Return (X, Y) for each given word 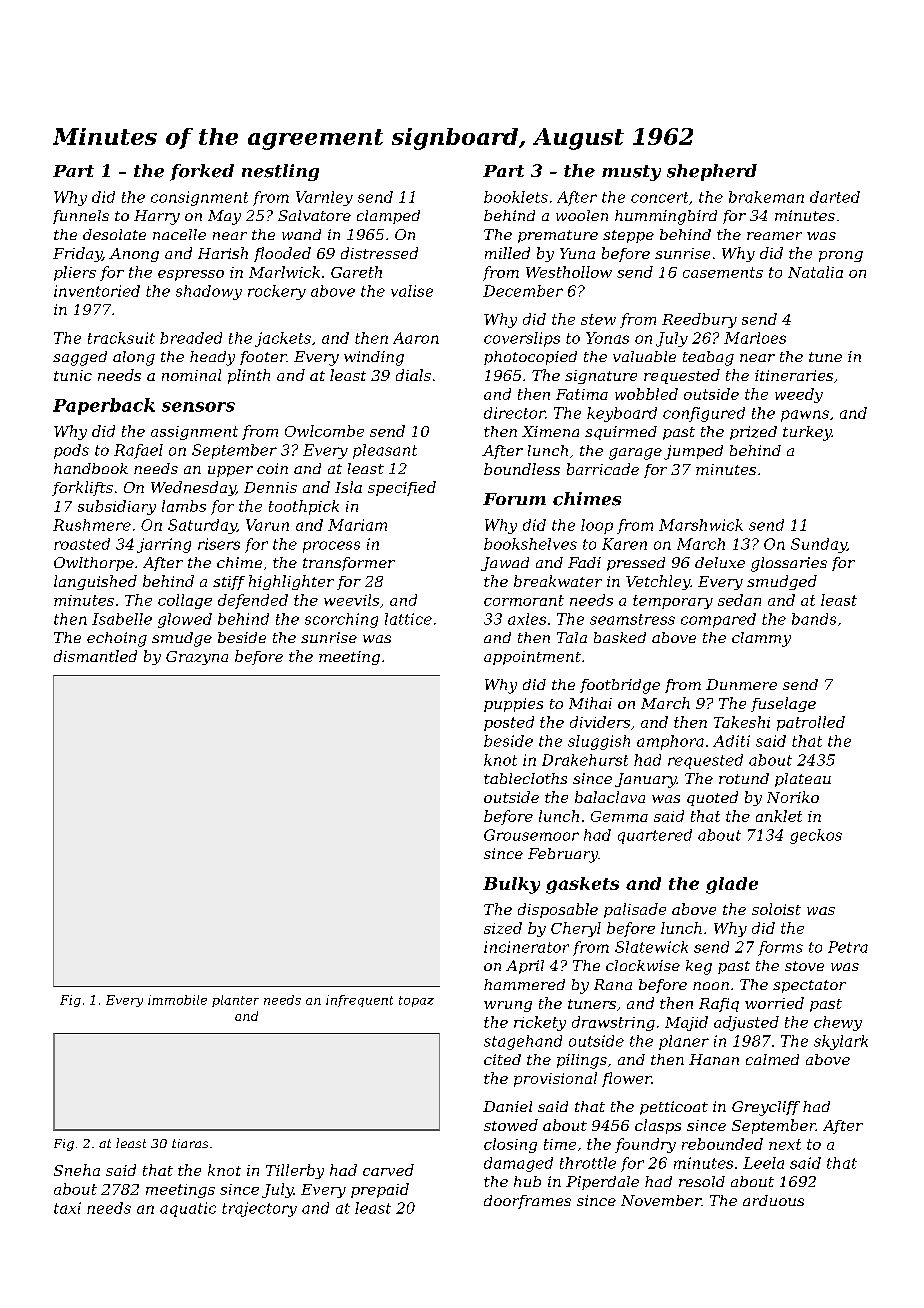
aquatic (188, 1209)
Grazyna (197, 658)
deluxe (720, 562)
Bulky (511, 885)
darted (835, 197)
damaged (518, 1164)
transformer (349, 564)
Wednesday (193, 488)
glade (732, 885)
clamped (388, 217)
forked (202, 172)
